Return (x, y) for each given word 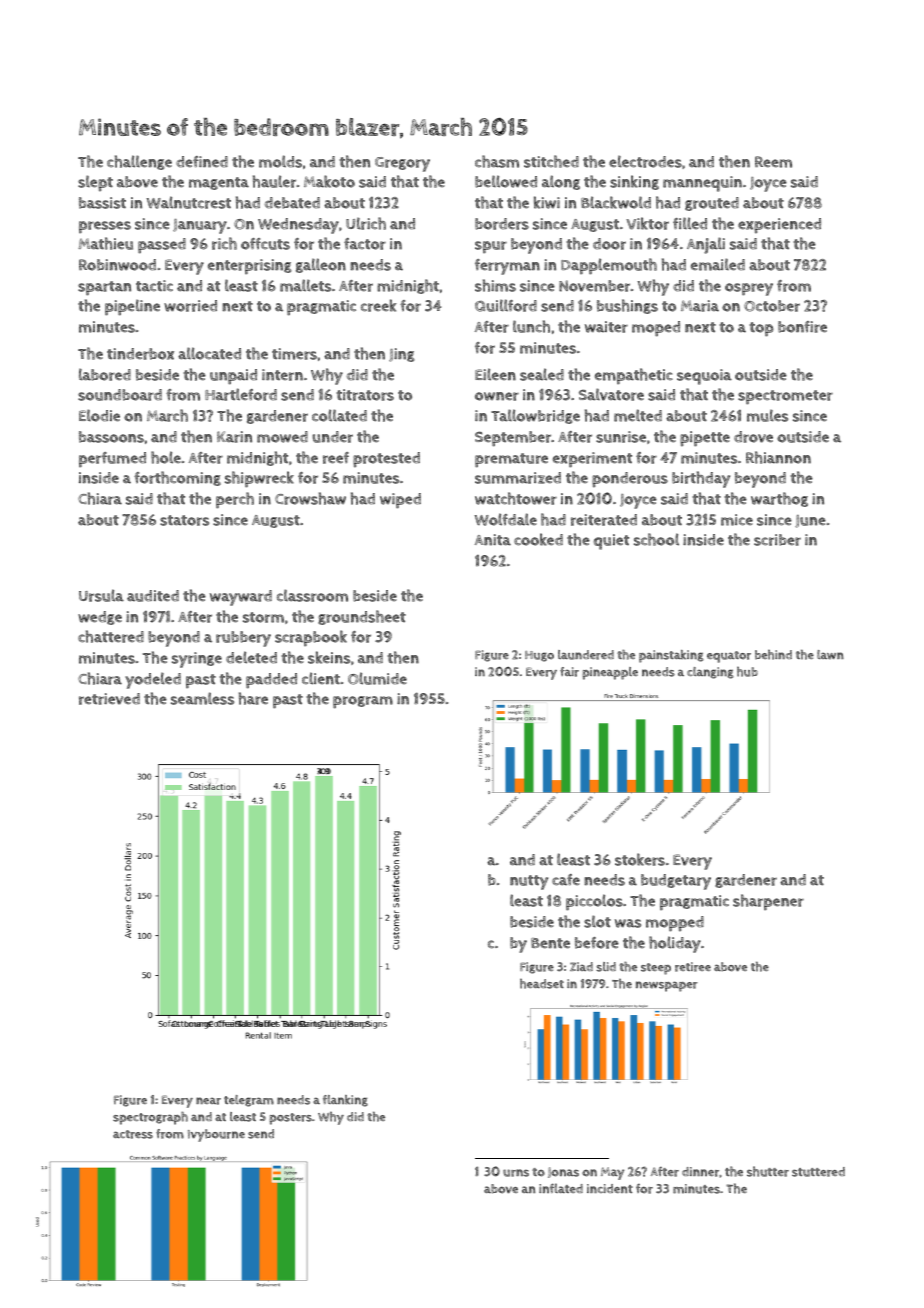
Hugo (539, 656)
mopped (675, 924)
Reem (773, 162)
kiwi (547, 202)
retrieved (109, 699)
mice (737, 520)
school (656, 539)
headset (542, 983)
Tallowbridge (535, 416)
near (208, 1101)
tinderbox (140, 354)
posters (290, 1119)
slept (95, 183)
